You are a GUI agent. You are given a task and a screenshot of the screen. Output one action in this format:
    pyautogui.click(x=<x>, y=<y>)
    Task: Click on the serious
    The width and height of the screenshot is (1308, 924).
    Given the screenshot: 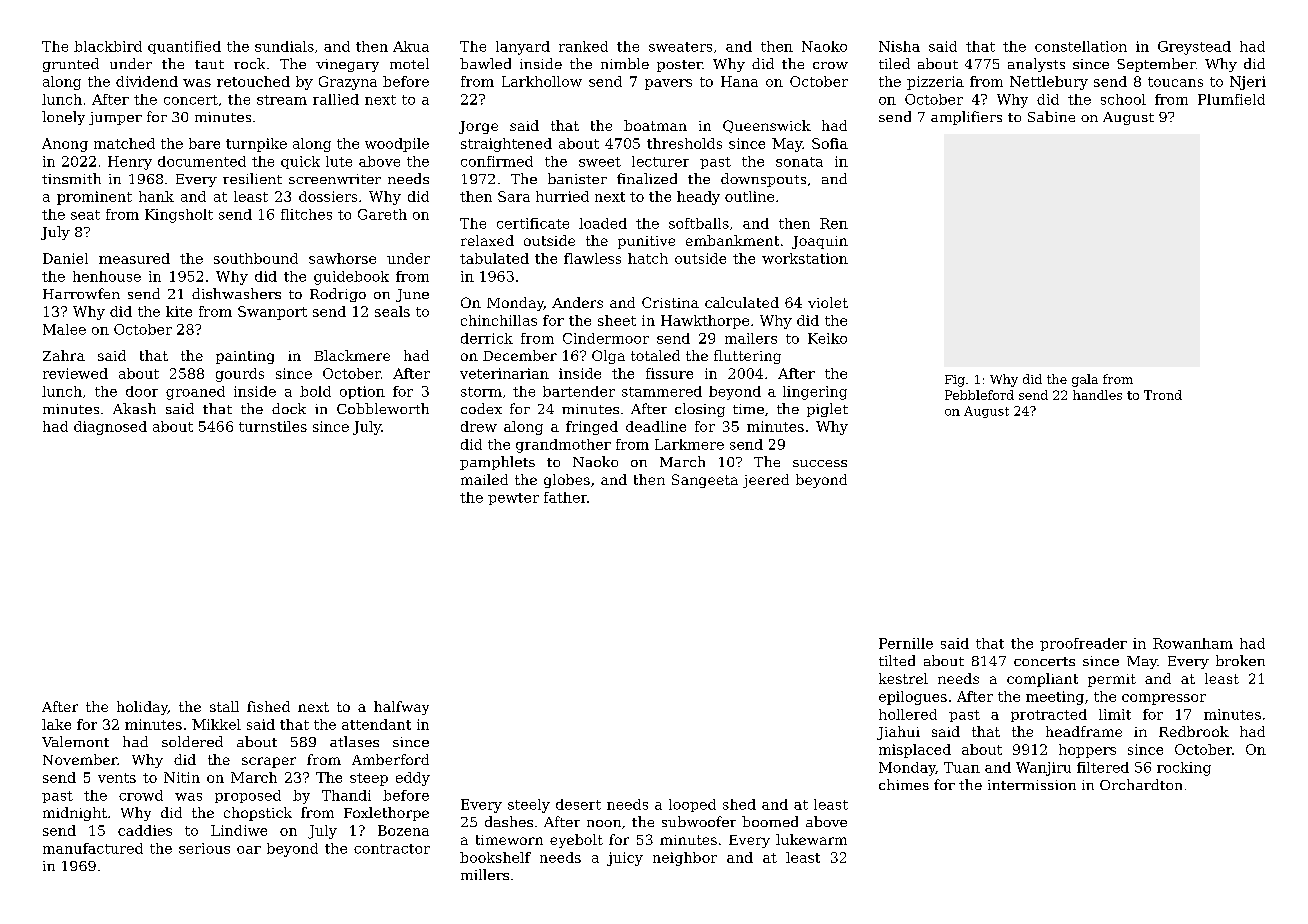 What is the action you would take?
    pyautogui.click(x=204, y=848)
